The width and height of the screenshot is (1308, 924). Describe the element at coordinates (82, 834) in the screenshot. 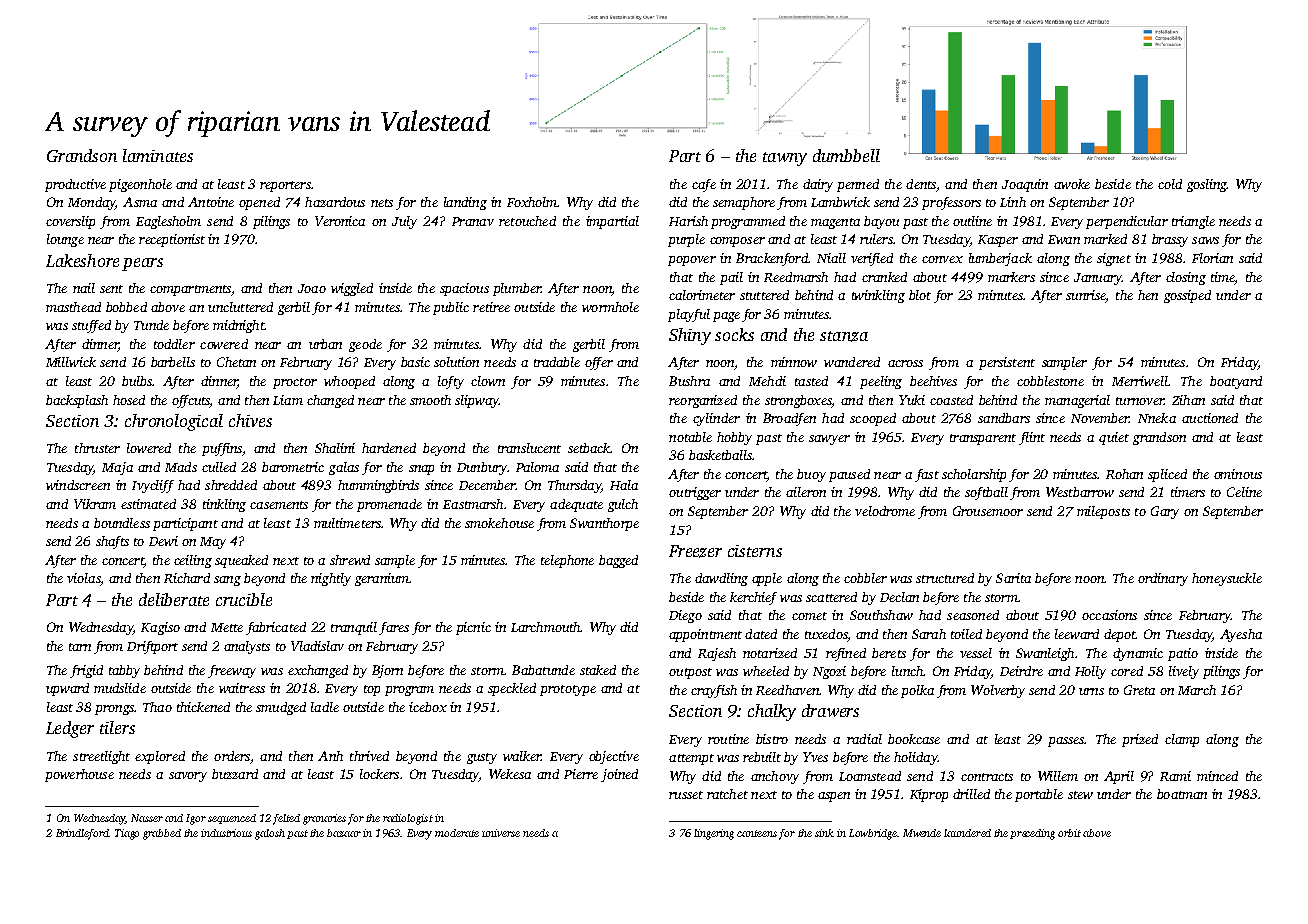

I see `Brindleford` at that location.
